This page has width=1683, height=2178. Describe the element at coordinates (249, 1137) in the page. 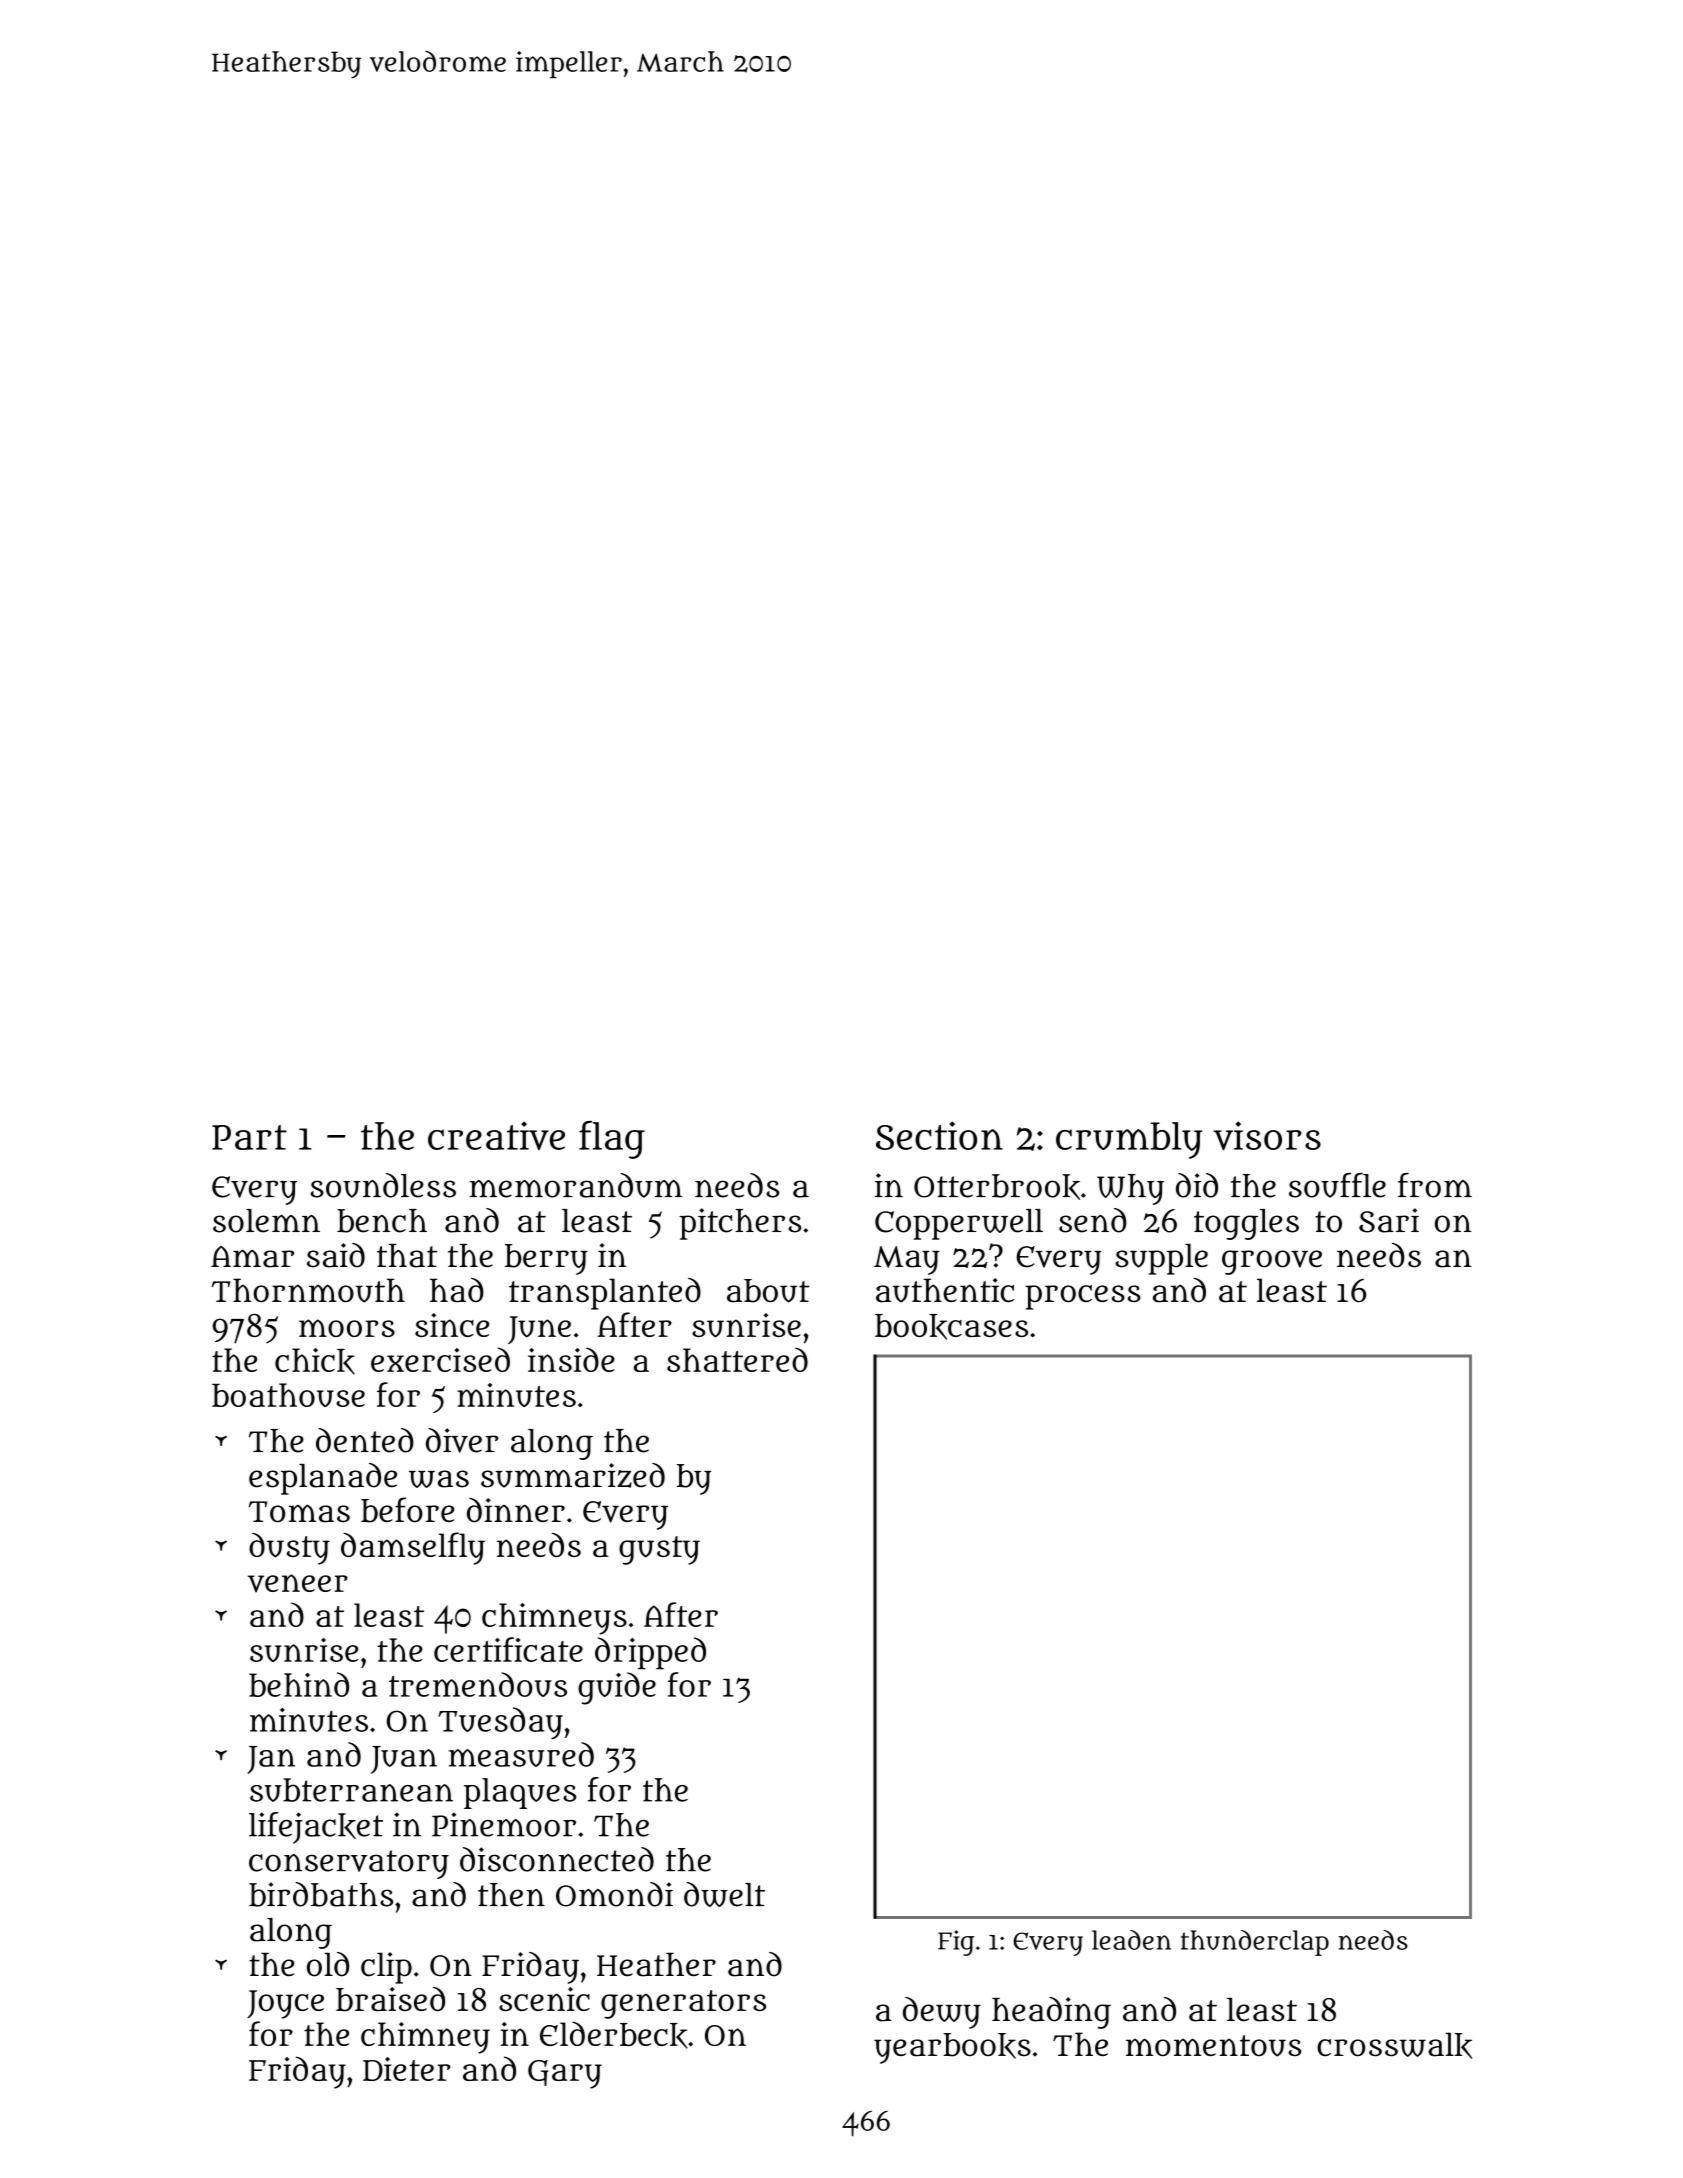

I see `Part` at that location.
